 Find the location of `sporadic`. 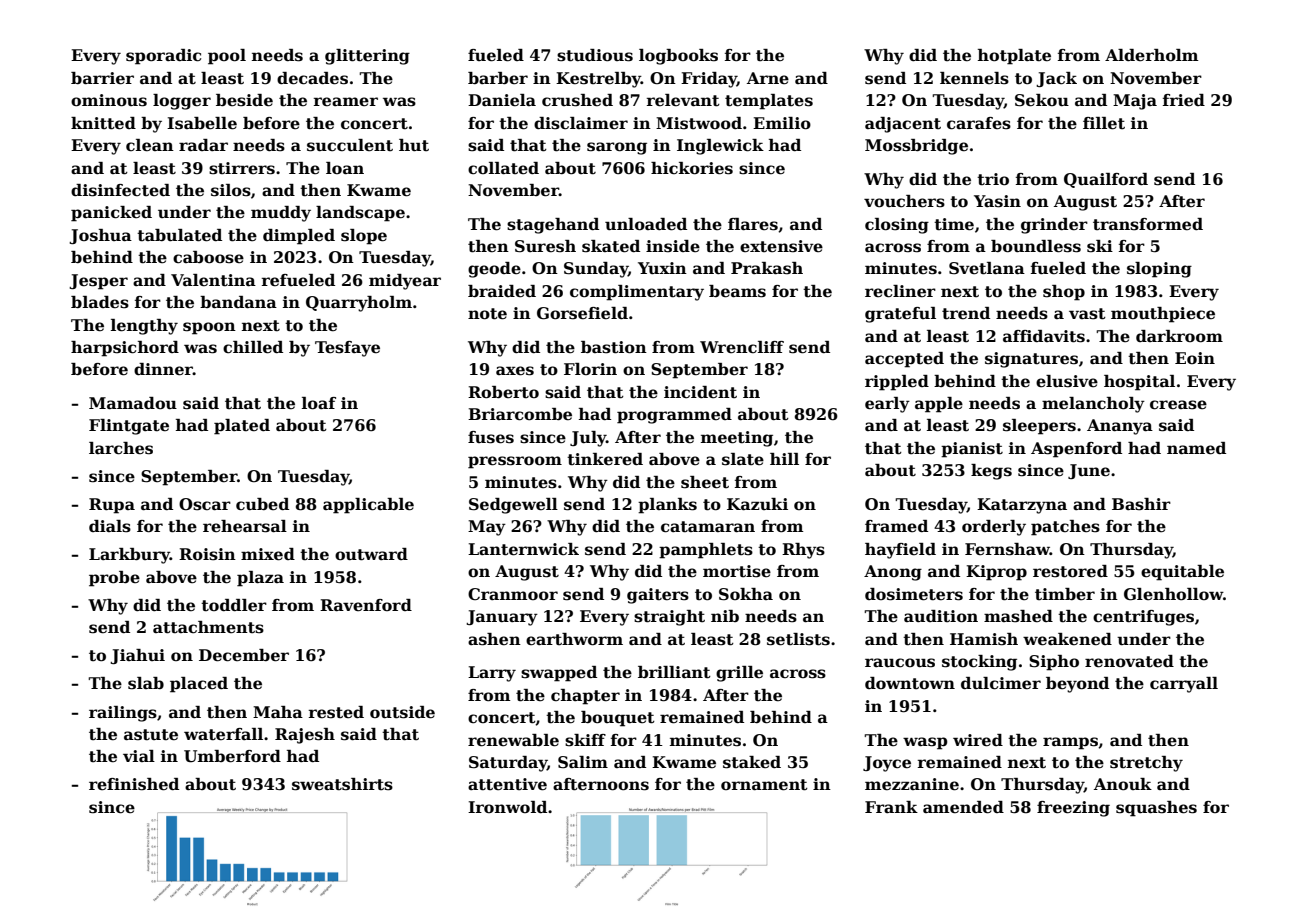

sporadic is located at coordinates (163, 57).
